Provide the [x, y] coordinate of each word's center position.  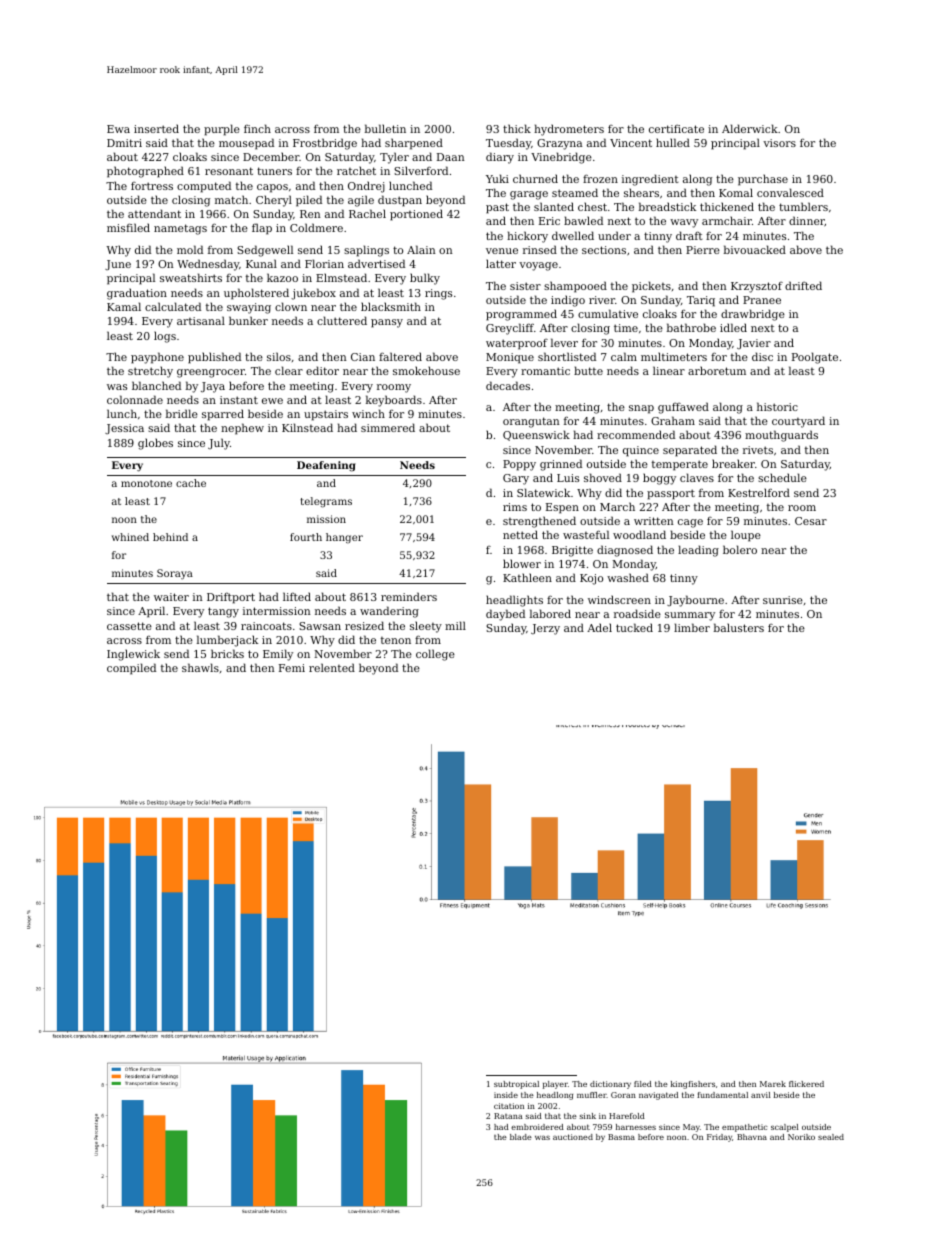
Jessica [124, 429]
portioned [416, 215]
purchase [763, 180]
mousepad [246, 144]
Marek [773, 1084]
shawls [200, 667]
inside [506, 1095]
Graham [673, 420]
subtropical [516, 1085]
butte [588, 370]
